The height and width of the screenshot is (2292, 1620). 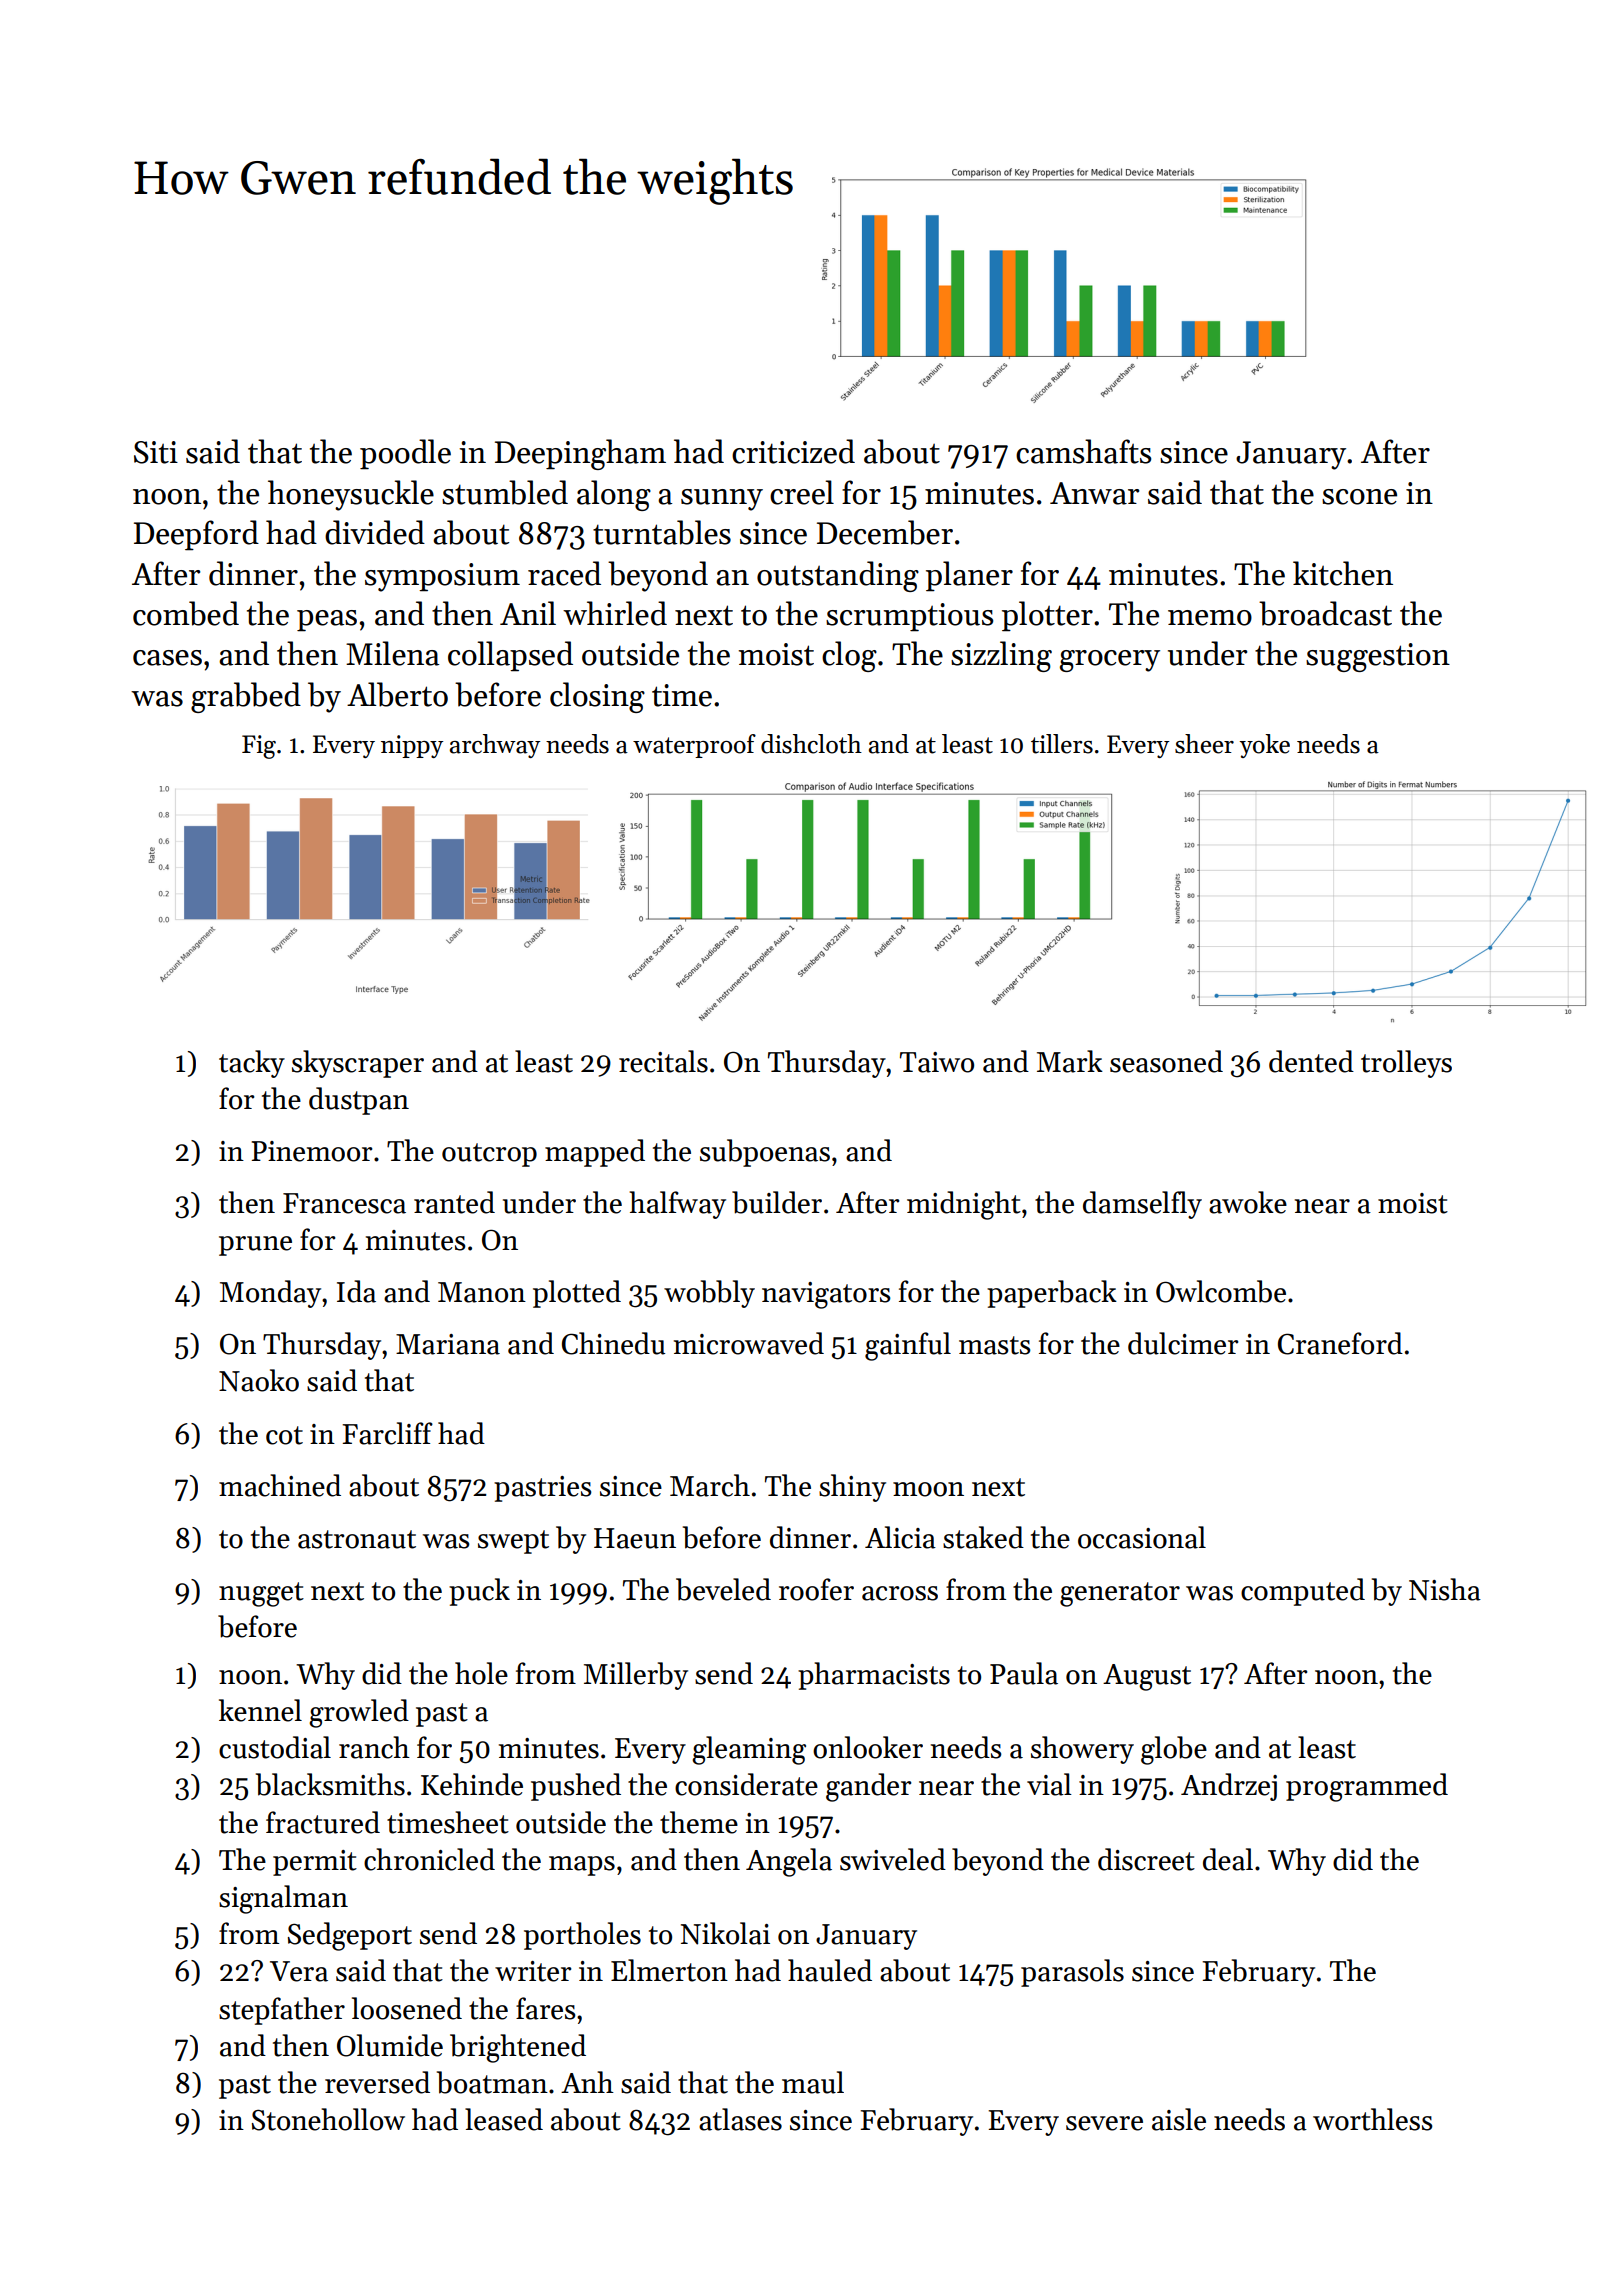 What do you see at coordinates (252, 1064) in the screenshot?
I see `tacky` at bounding box center [252, 1064].
